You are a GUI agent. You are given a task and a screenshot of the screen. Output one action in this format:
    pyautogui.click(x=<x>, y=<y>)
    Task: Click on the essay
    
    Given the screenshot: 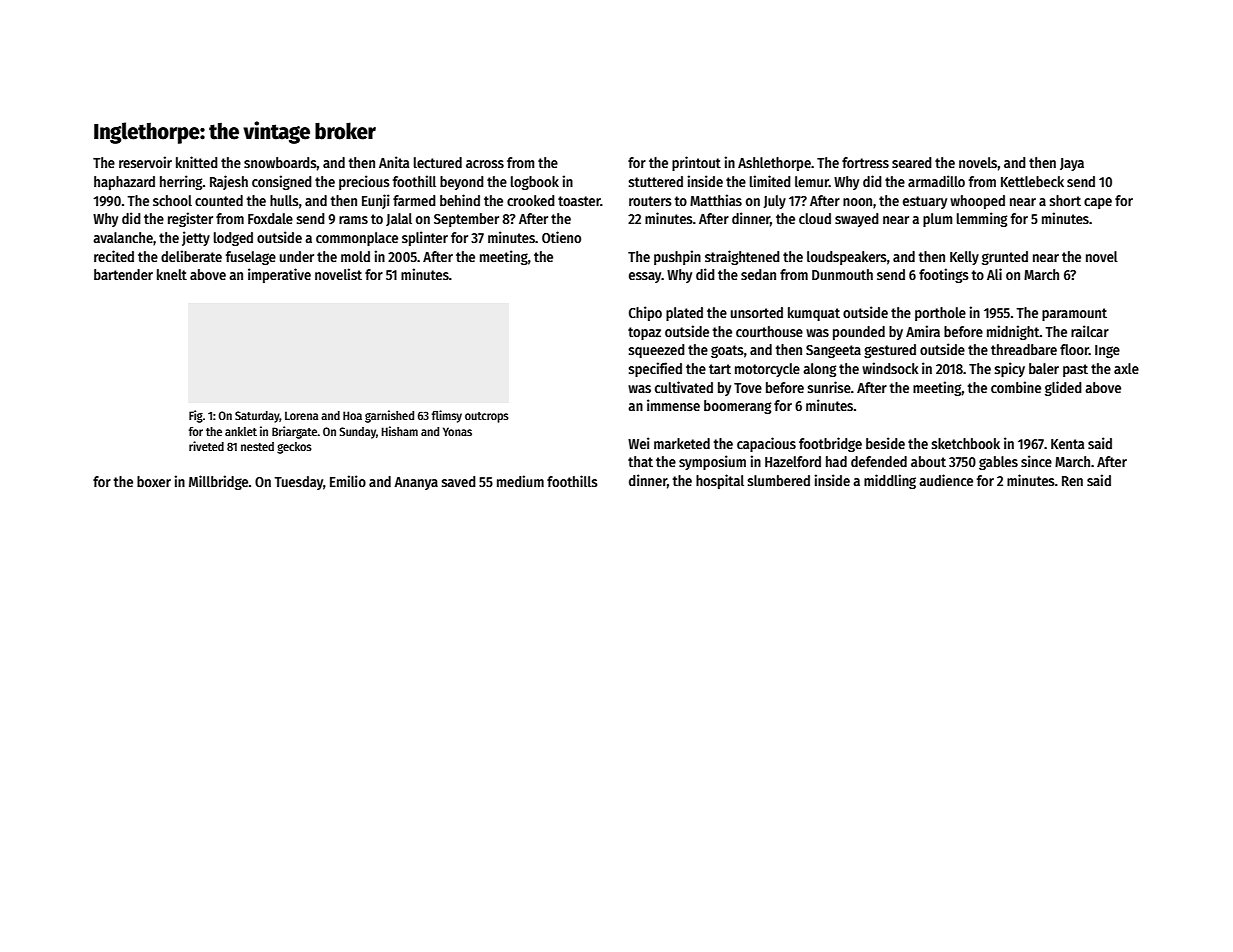 What is the action you would take?
    pyautogui.click(x=645, y=277)
